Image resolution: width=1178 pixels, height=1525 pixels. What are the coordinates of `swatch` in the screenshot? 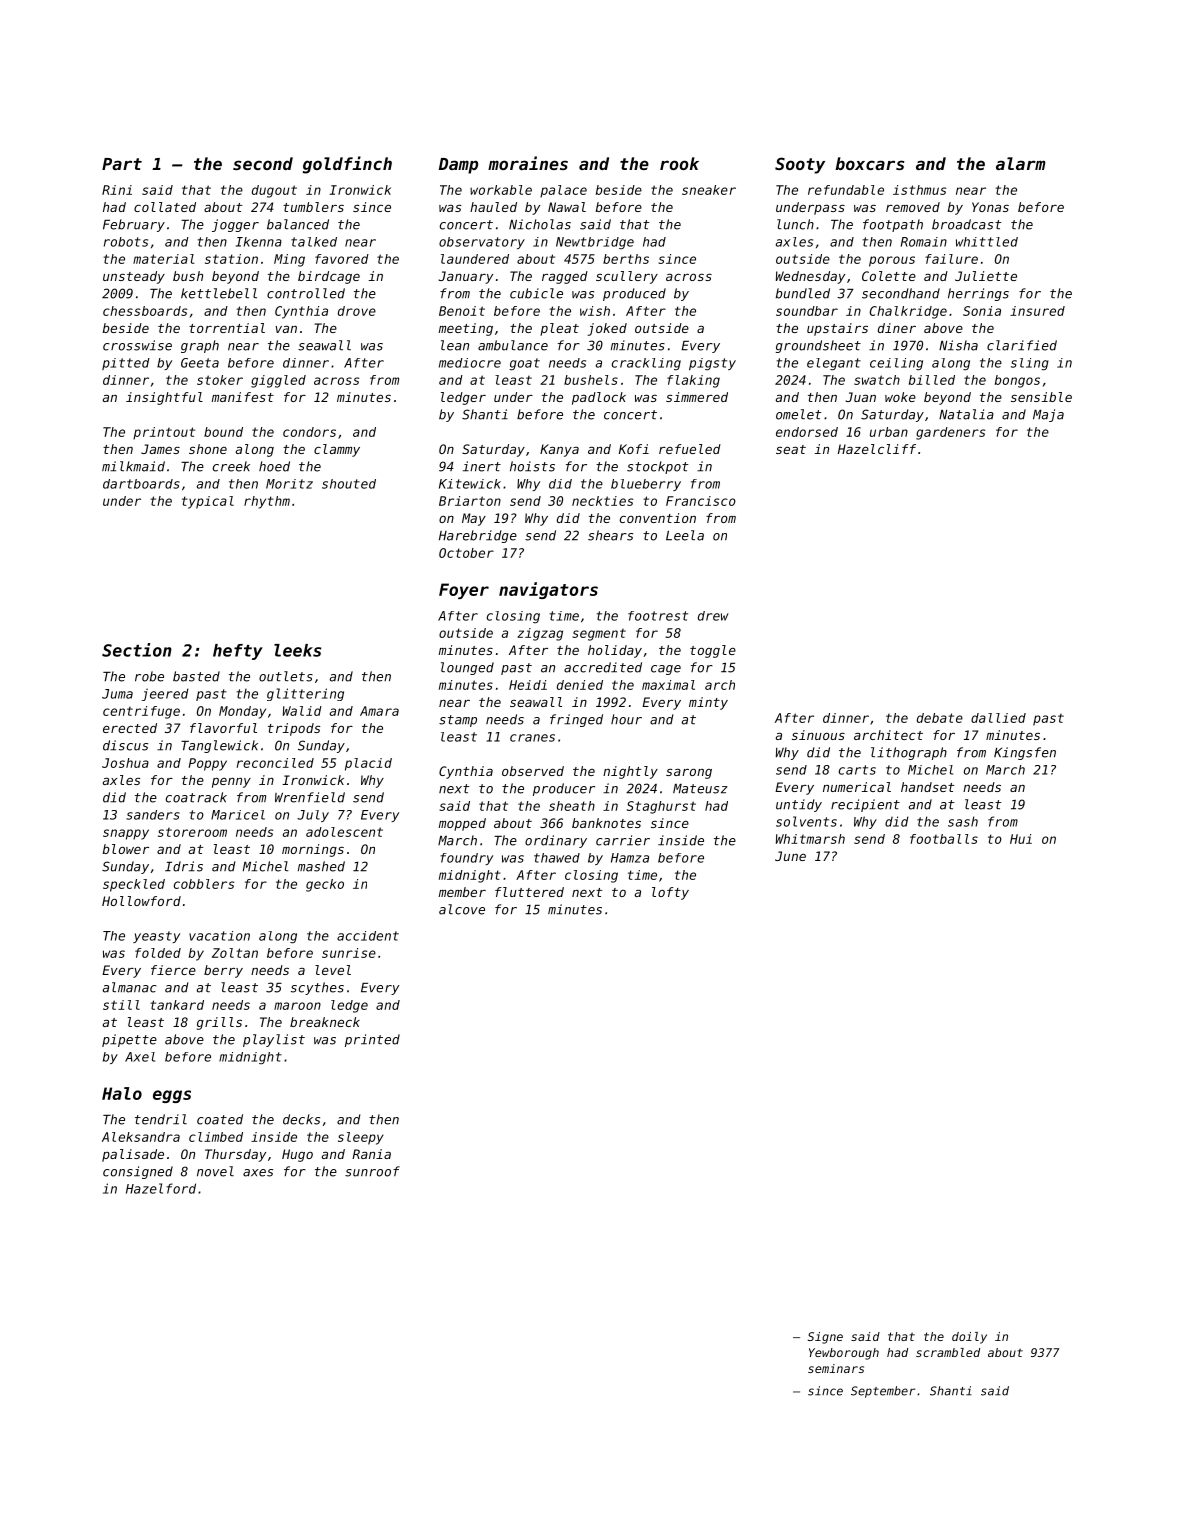 It's located at (877, 380).
